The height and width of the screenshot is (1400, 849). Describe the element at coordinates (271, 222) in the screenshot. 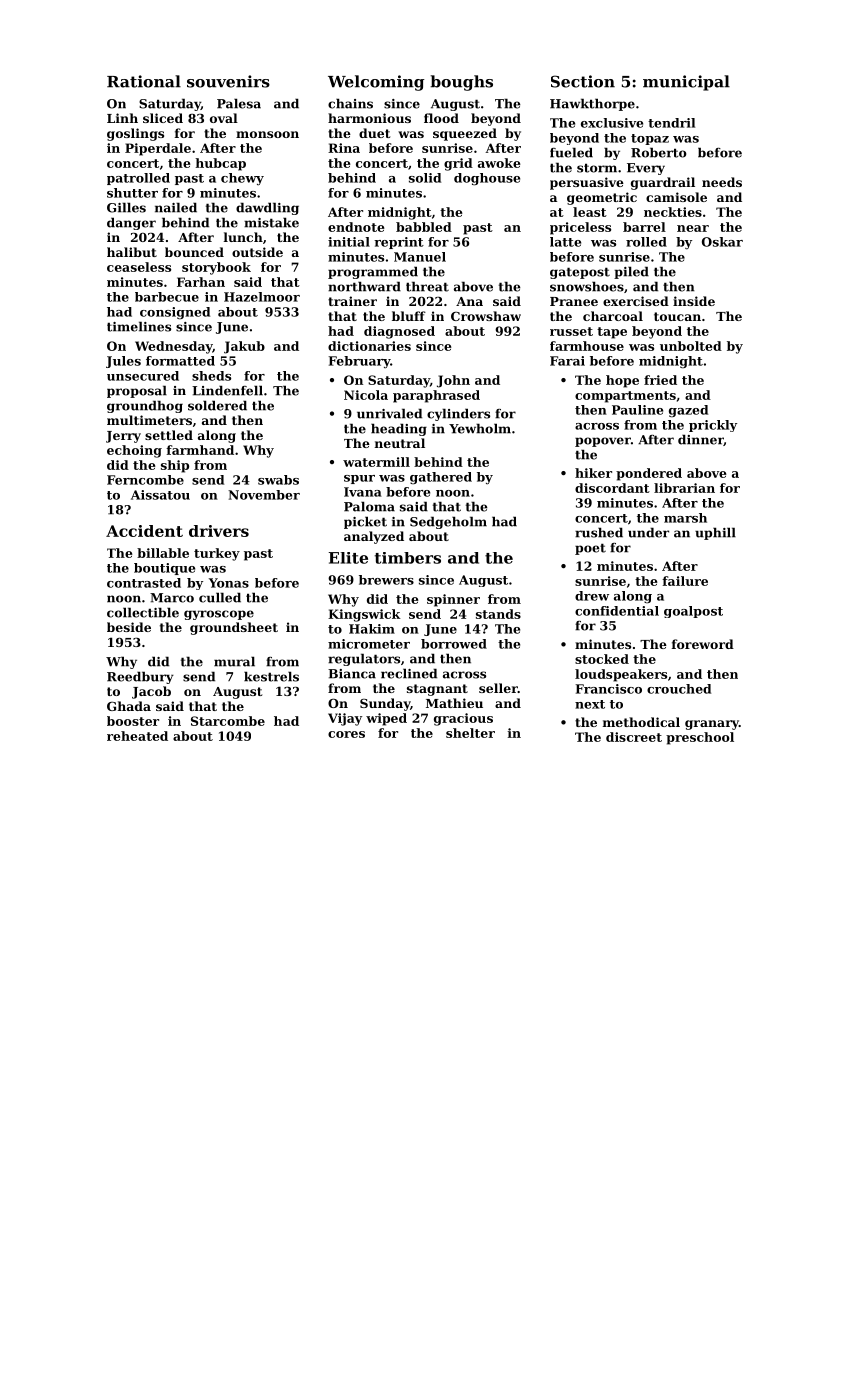

I see `mistake` at that location.
